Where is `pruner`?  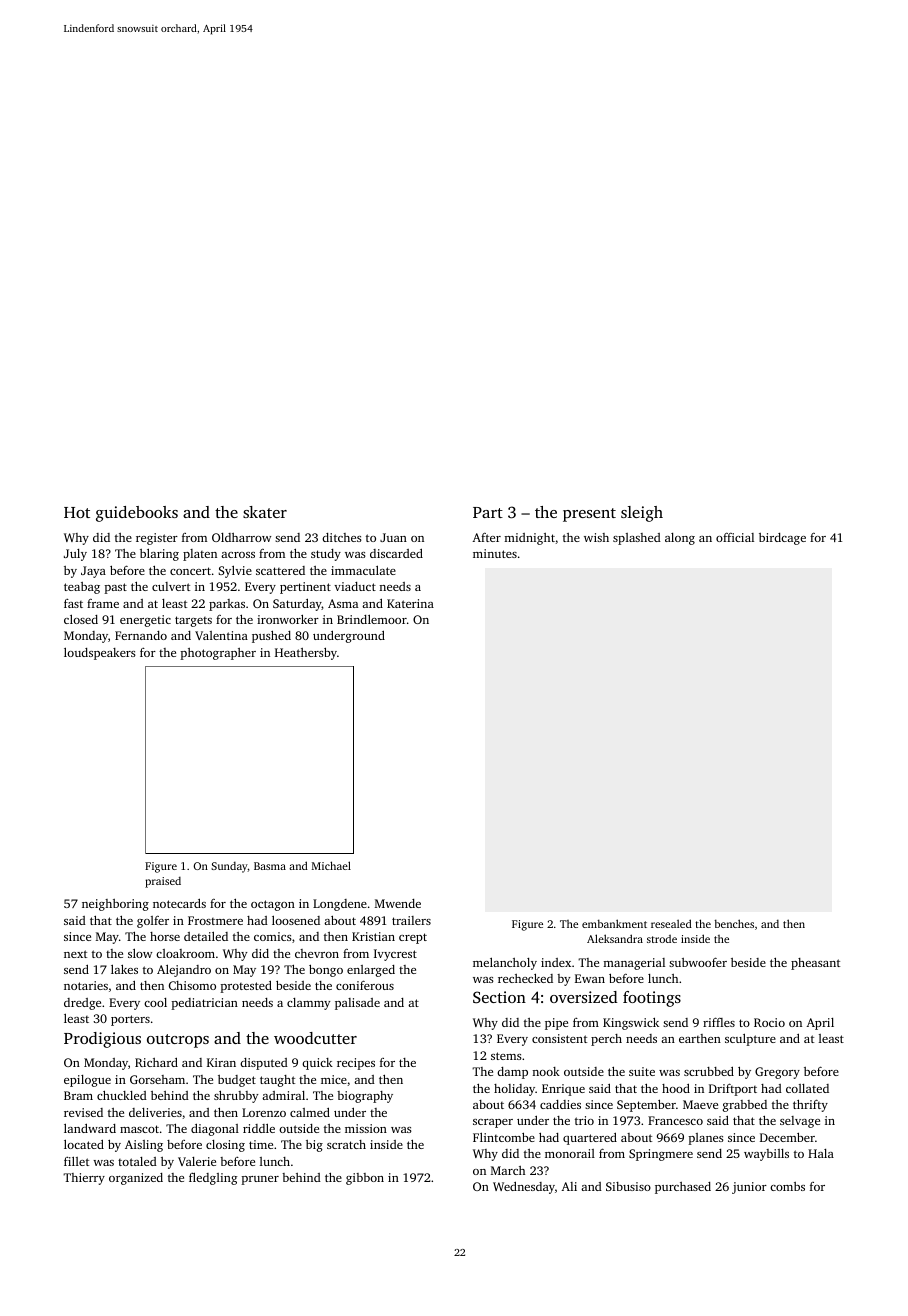 pruner is located at coordinates (260, 1180).
